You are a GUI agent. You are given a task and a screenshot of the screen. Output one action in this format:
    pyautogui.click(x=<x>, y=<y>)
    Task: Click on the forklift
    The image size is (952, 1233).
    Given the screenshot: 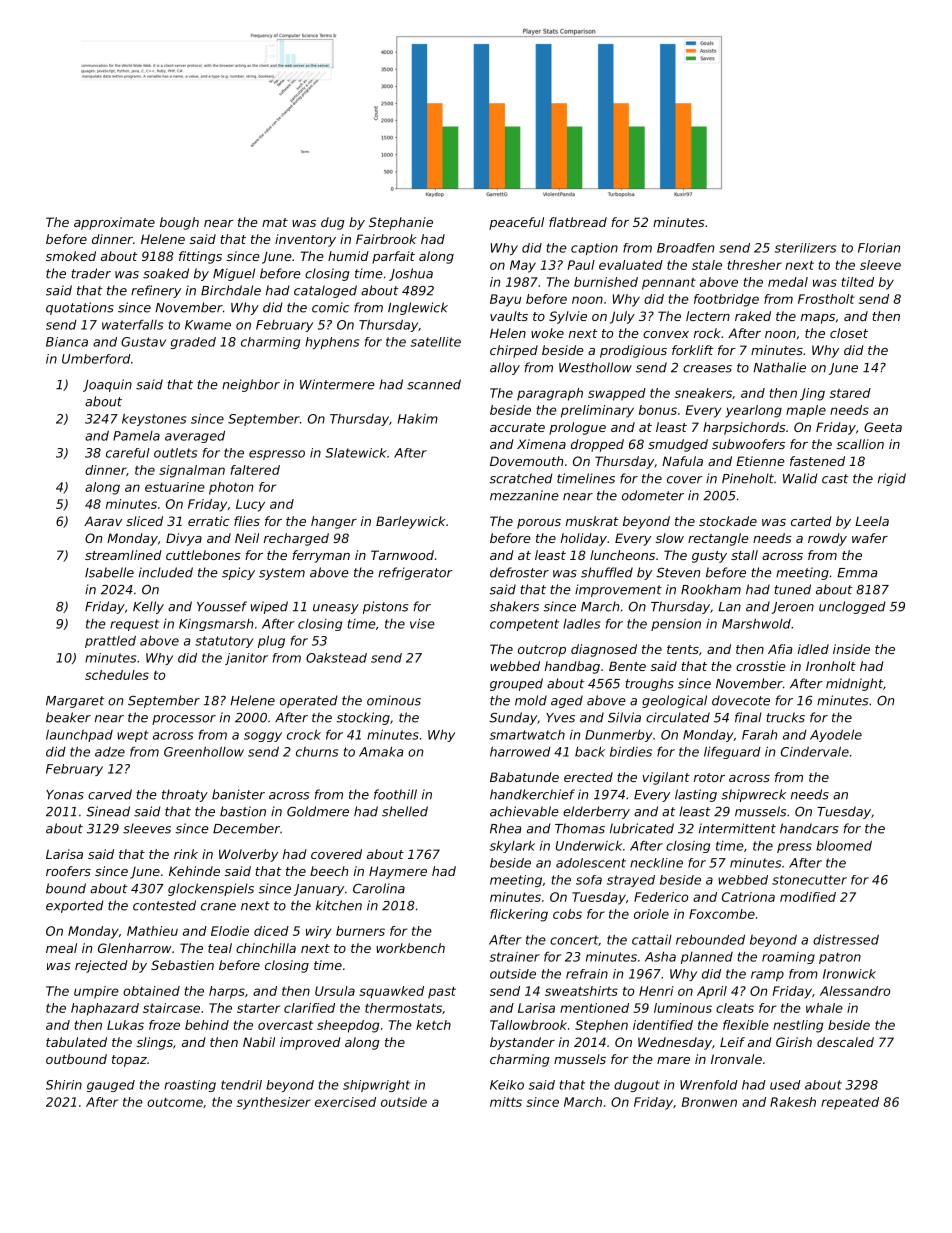 What is the action you would take?
    pyautogui.click(x=693, y=350)
